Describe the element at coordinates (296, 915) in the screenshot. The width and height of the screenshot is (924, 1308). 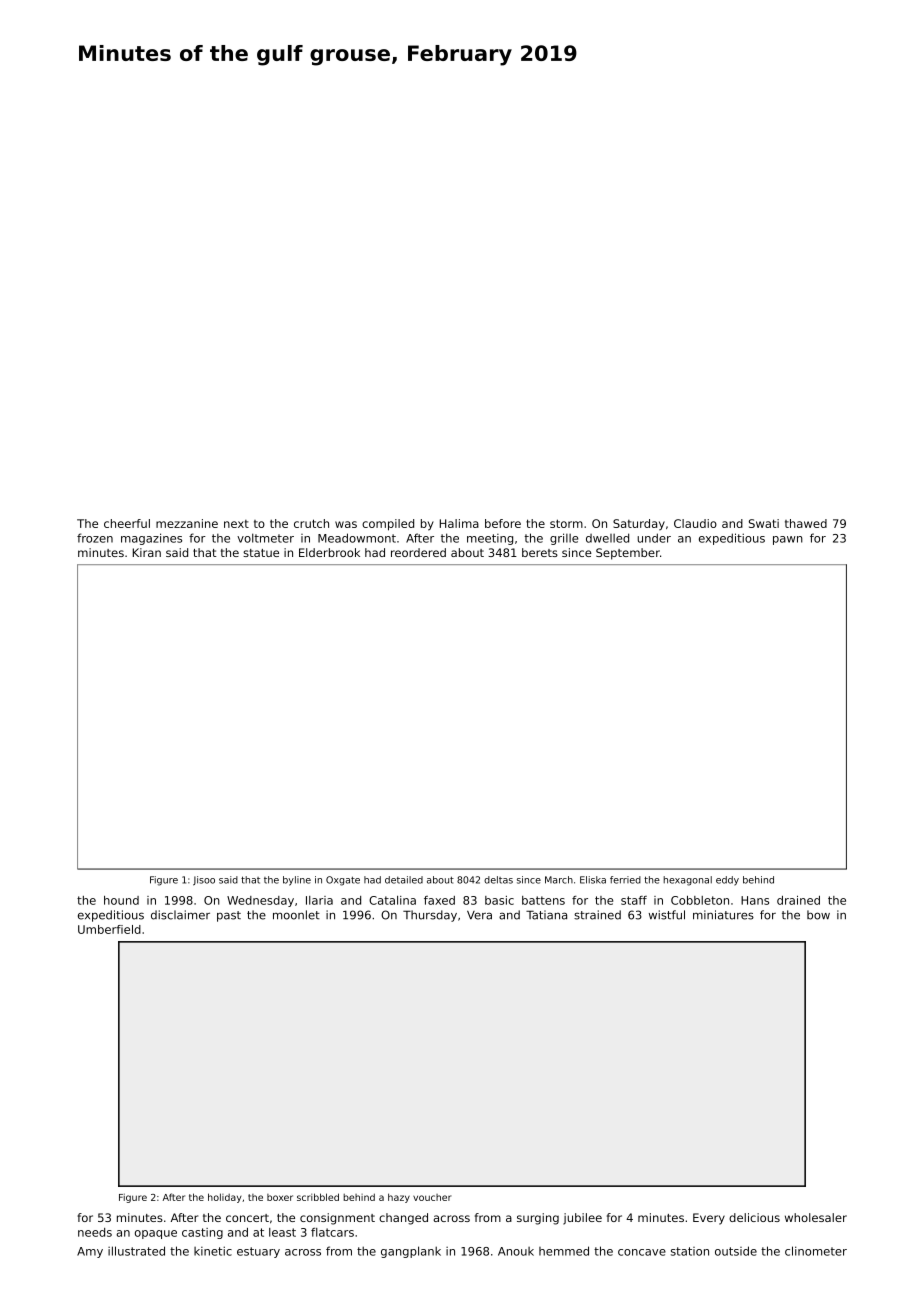
I see `moonlet` at that location.
